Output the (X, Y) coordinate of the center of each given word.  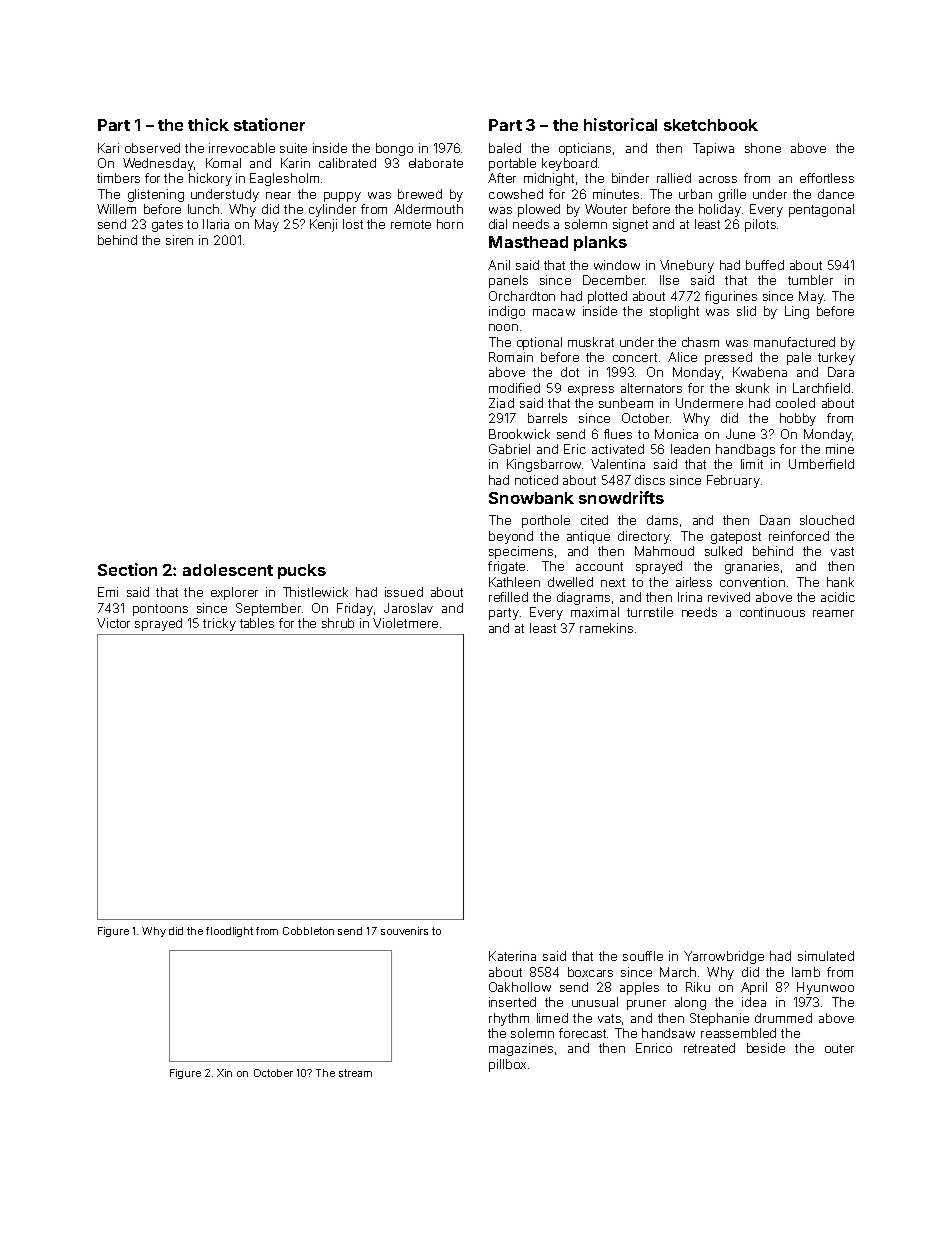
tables (257, 623)
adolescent (228, 570)
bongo (394, 149)
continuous (772, 612)
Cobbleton (308, 931)
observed (152, 148)
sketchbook (711, 125)
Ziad (501, 403)
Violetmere (405, 623)
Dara (841, 372)
